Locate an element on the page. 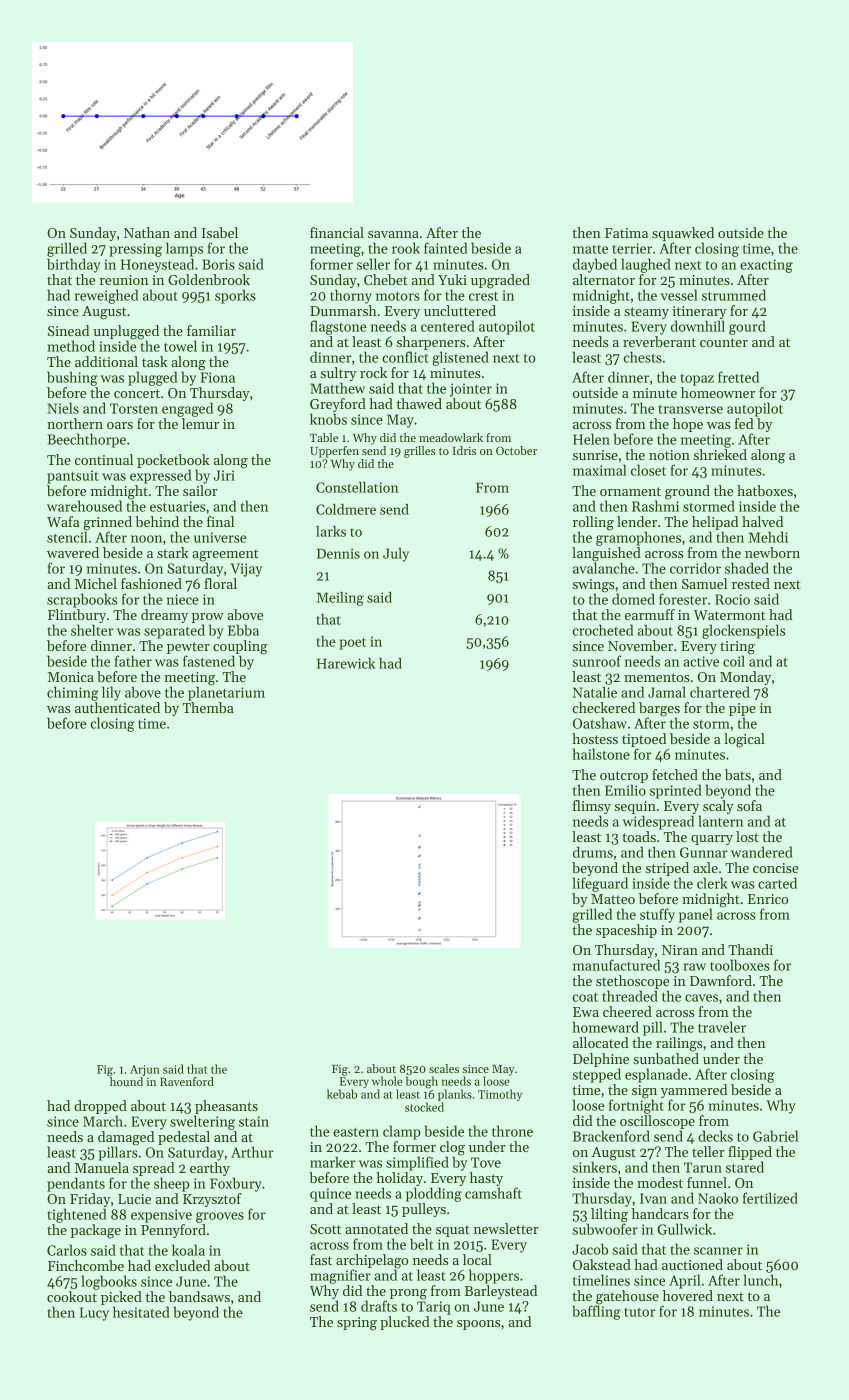  hovered is located at coordinates (688, 1295).
